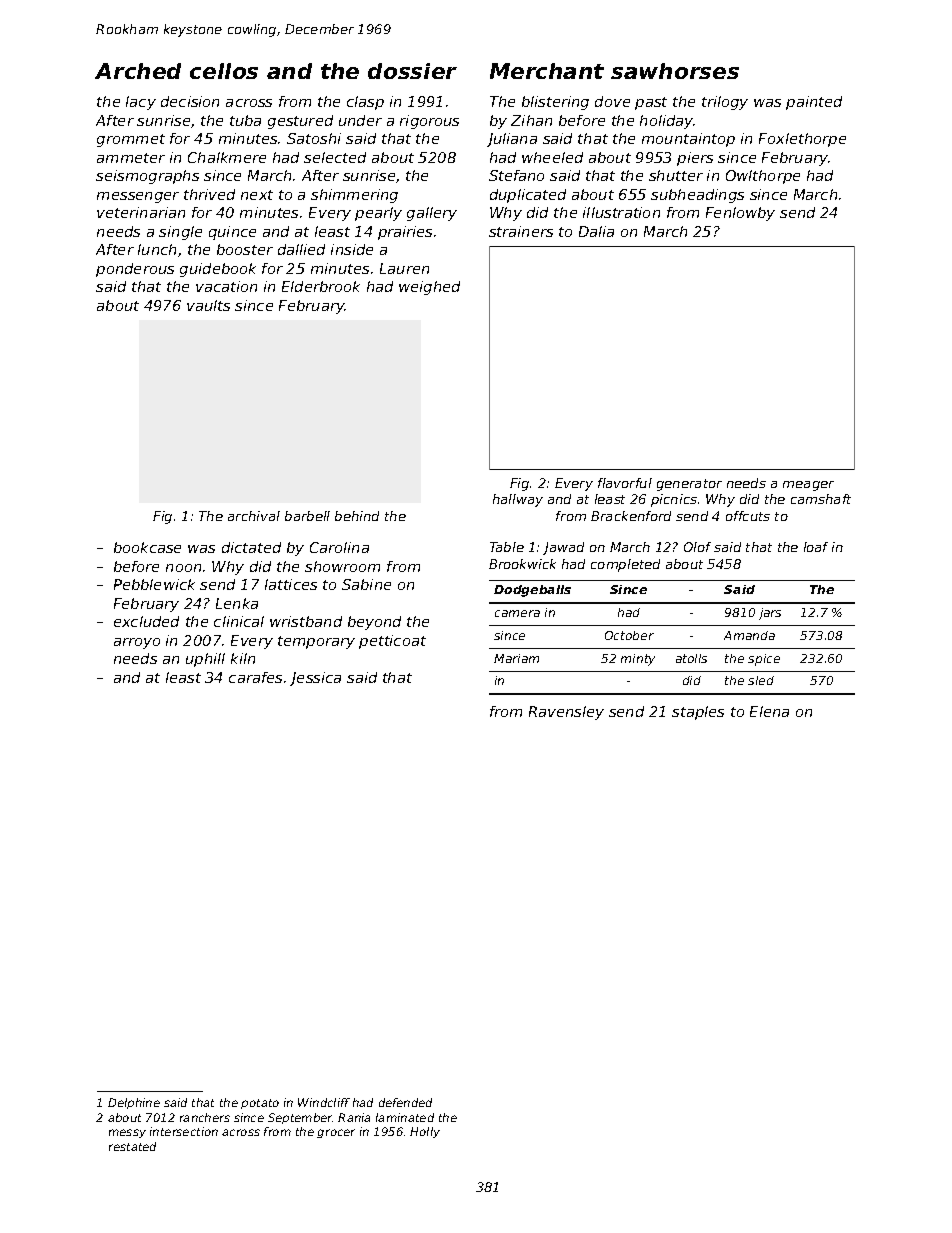 The width and height of the screenshot is (952, 1233). Describe the element at coordinates (675, 71) in the screenshot. I see `sawhorses` at that location.
